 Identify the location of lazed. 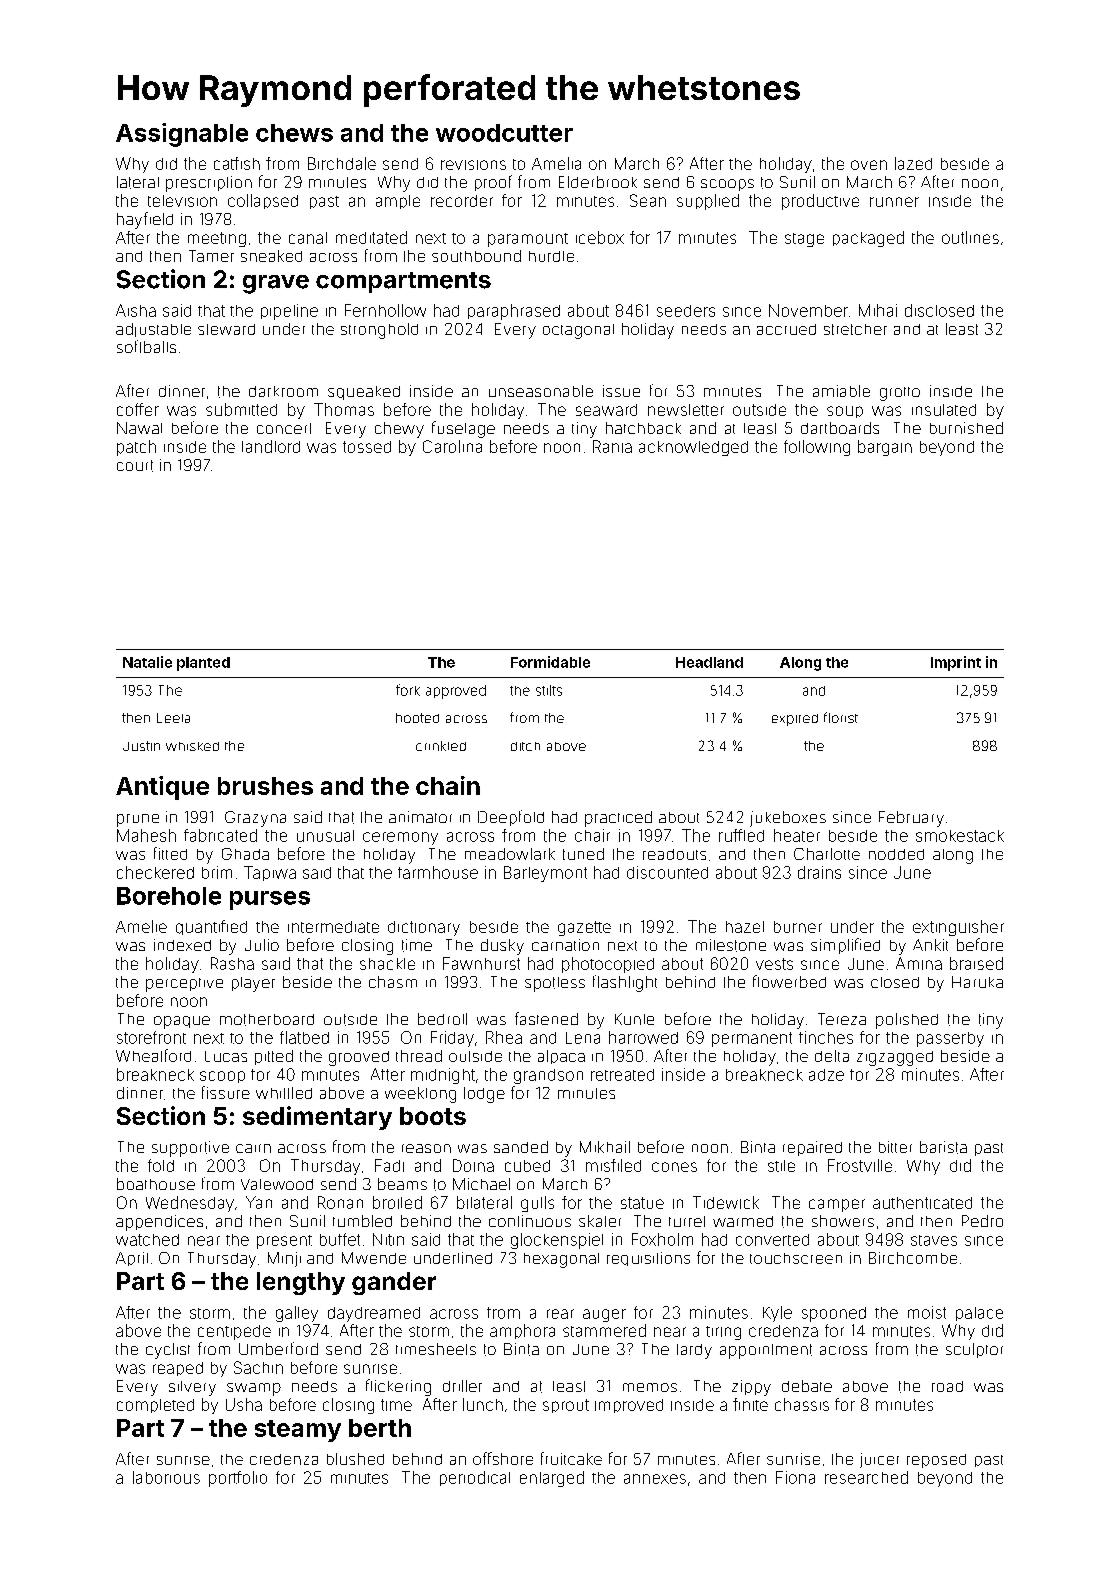
(913, 163).
